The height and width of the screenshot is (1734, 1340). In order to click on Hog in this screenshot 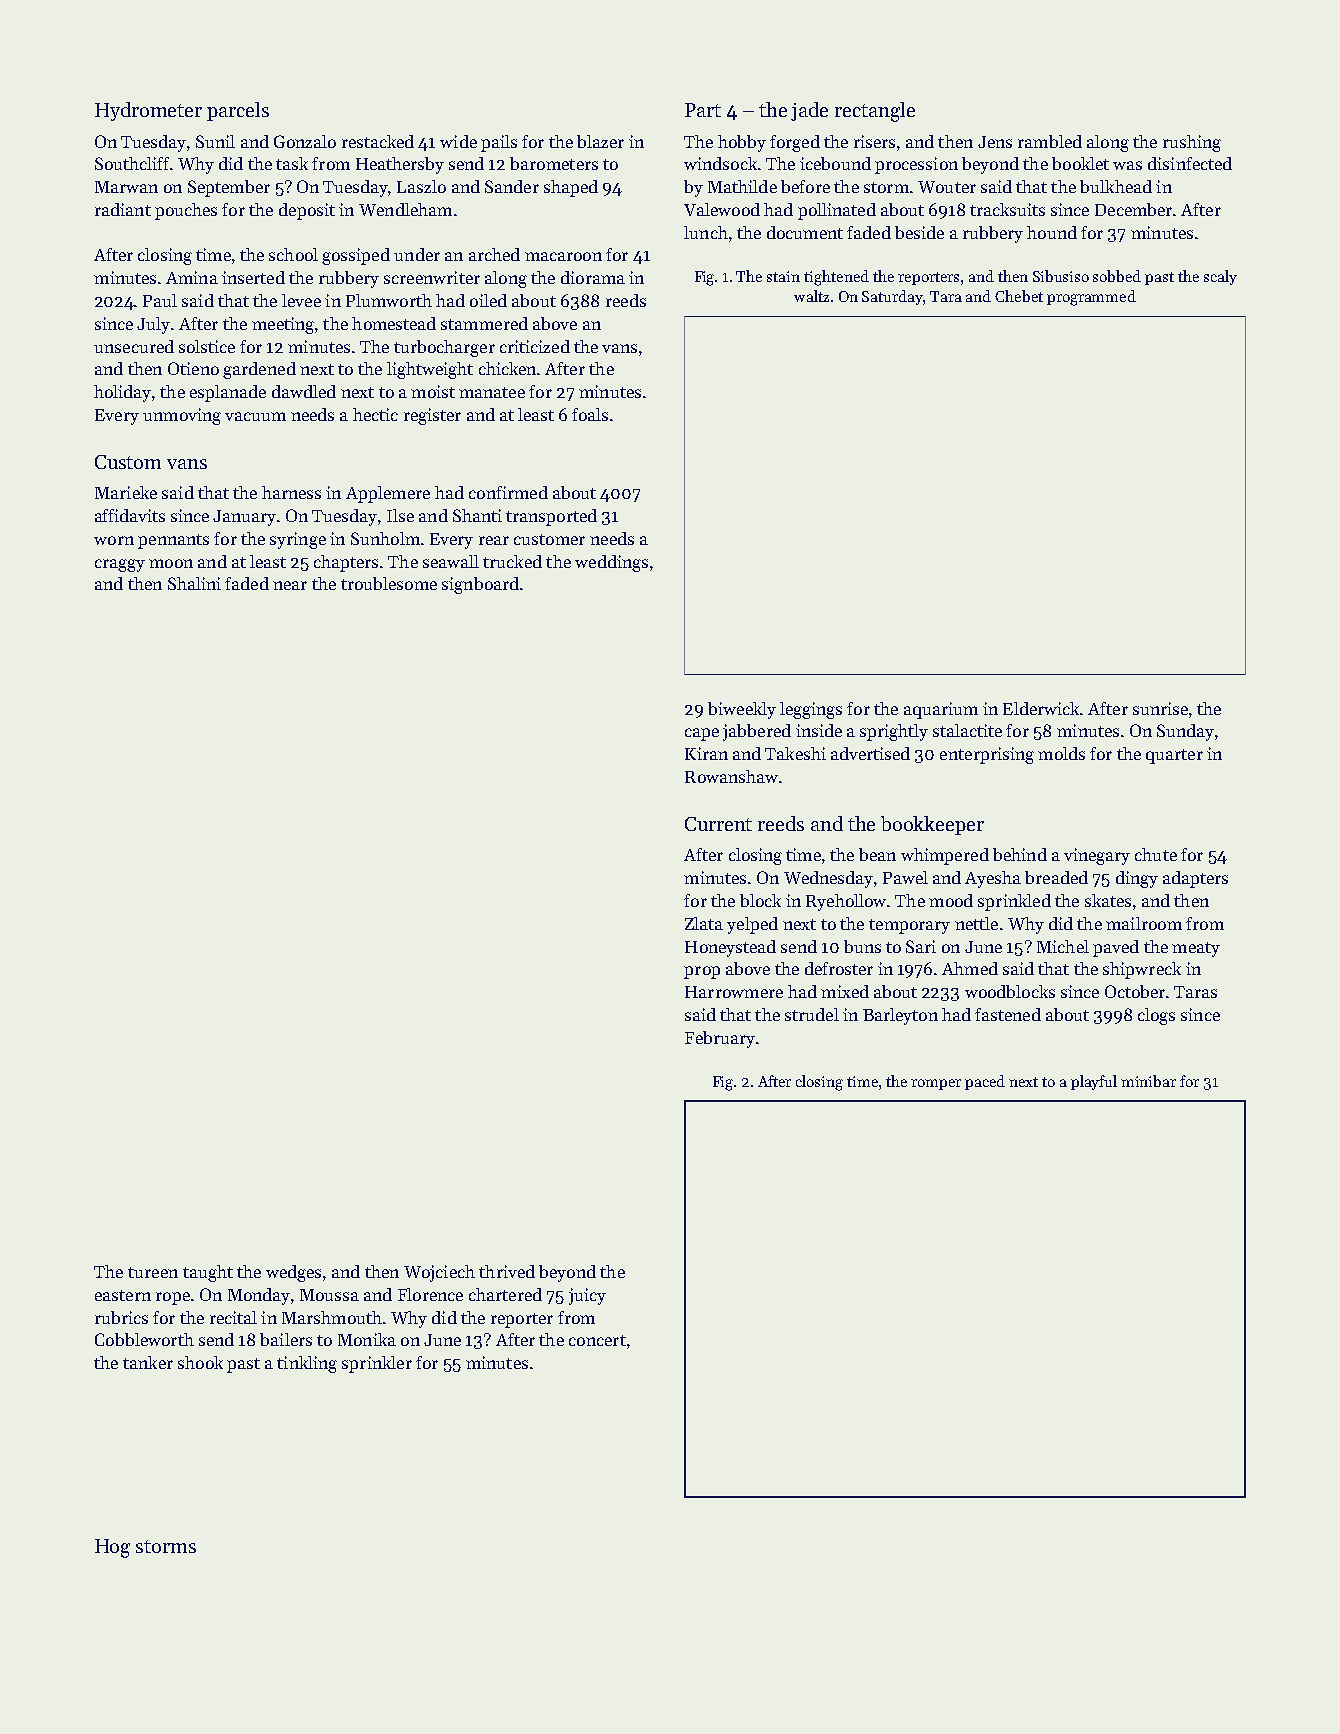, I will do `click(112, 1548)`.
